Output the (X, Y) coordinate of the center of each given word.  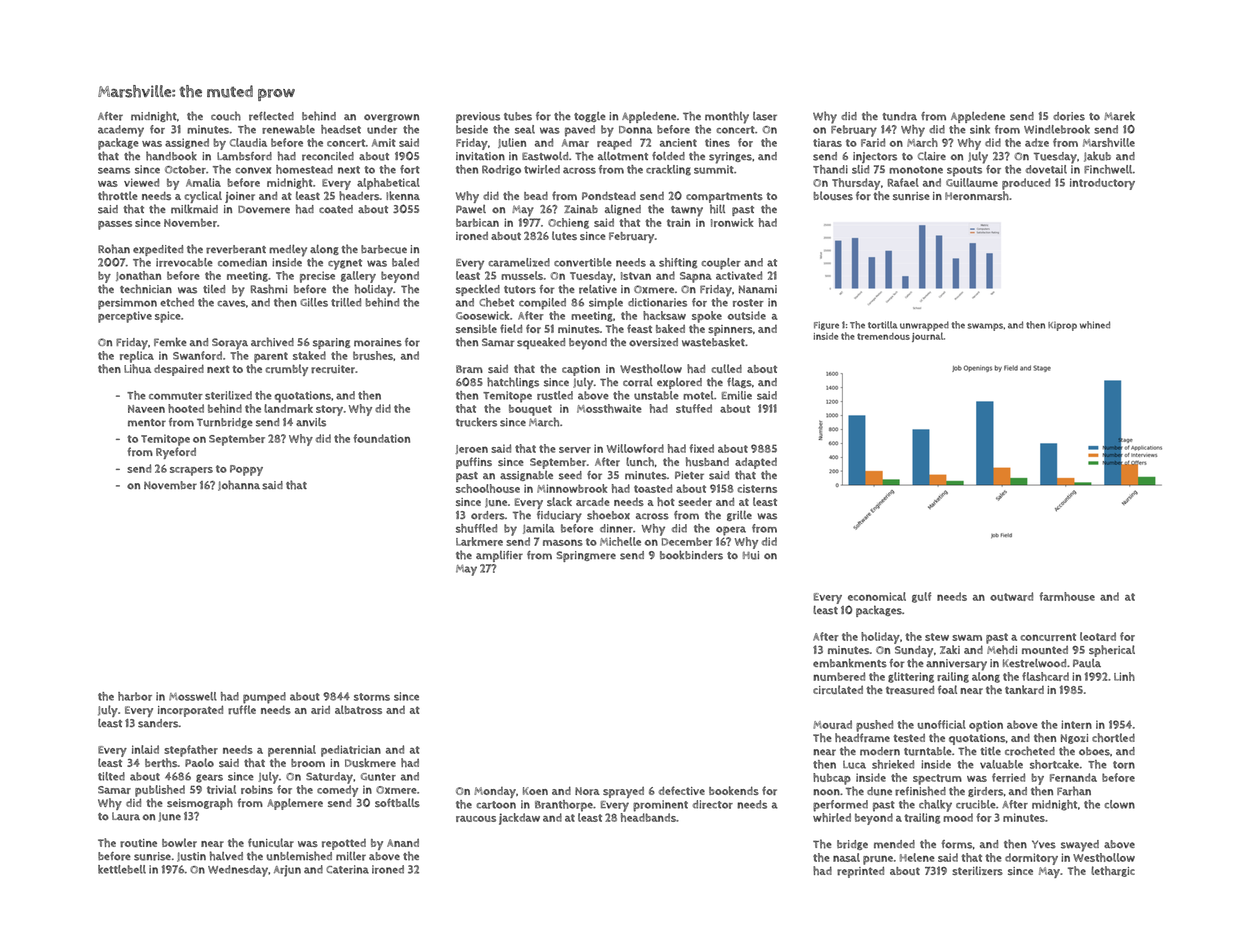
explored (679, 383)
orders (488, 515)
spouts (964, 171)
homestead (304, 169)
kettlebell (122, 869)
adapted (756, 463)
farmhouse (1067, 596)
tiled (214, 289)
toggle (590, 117)
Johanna (239, 485)
